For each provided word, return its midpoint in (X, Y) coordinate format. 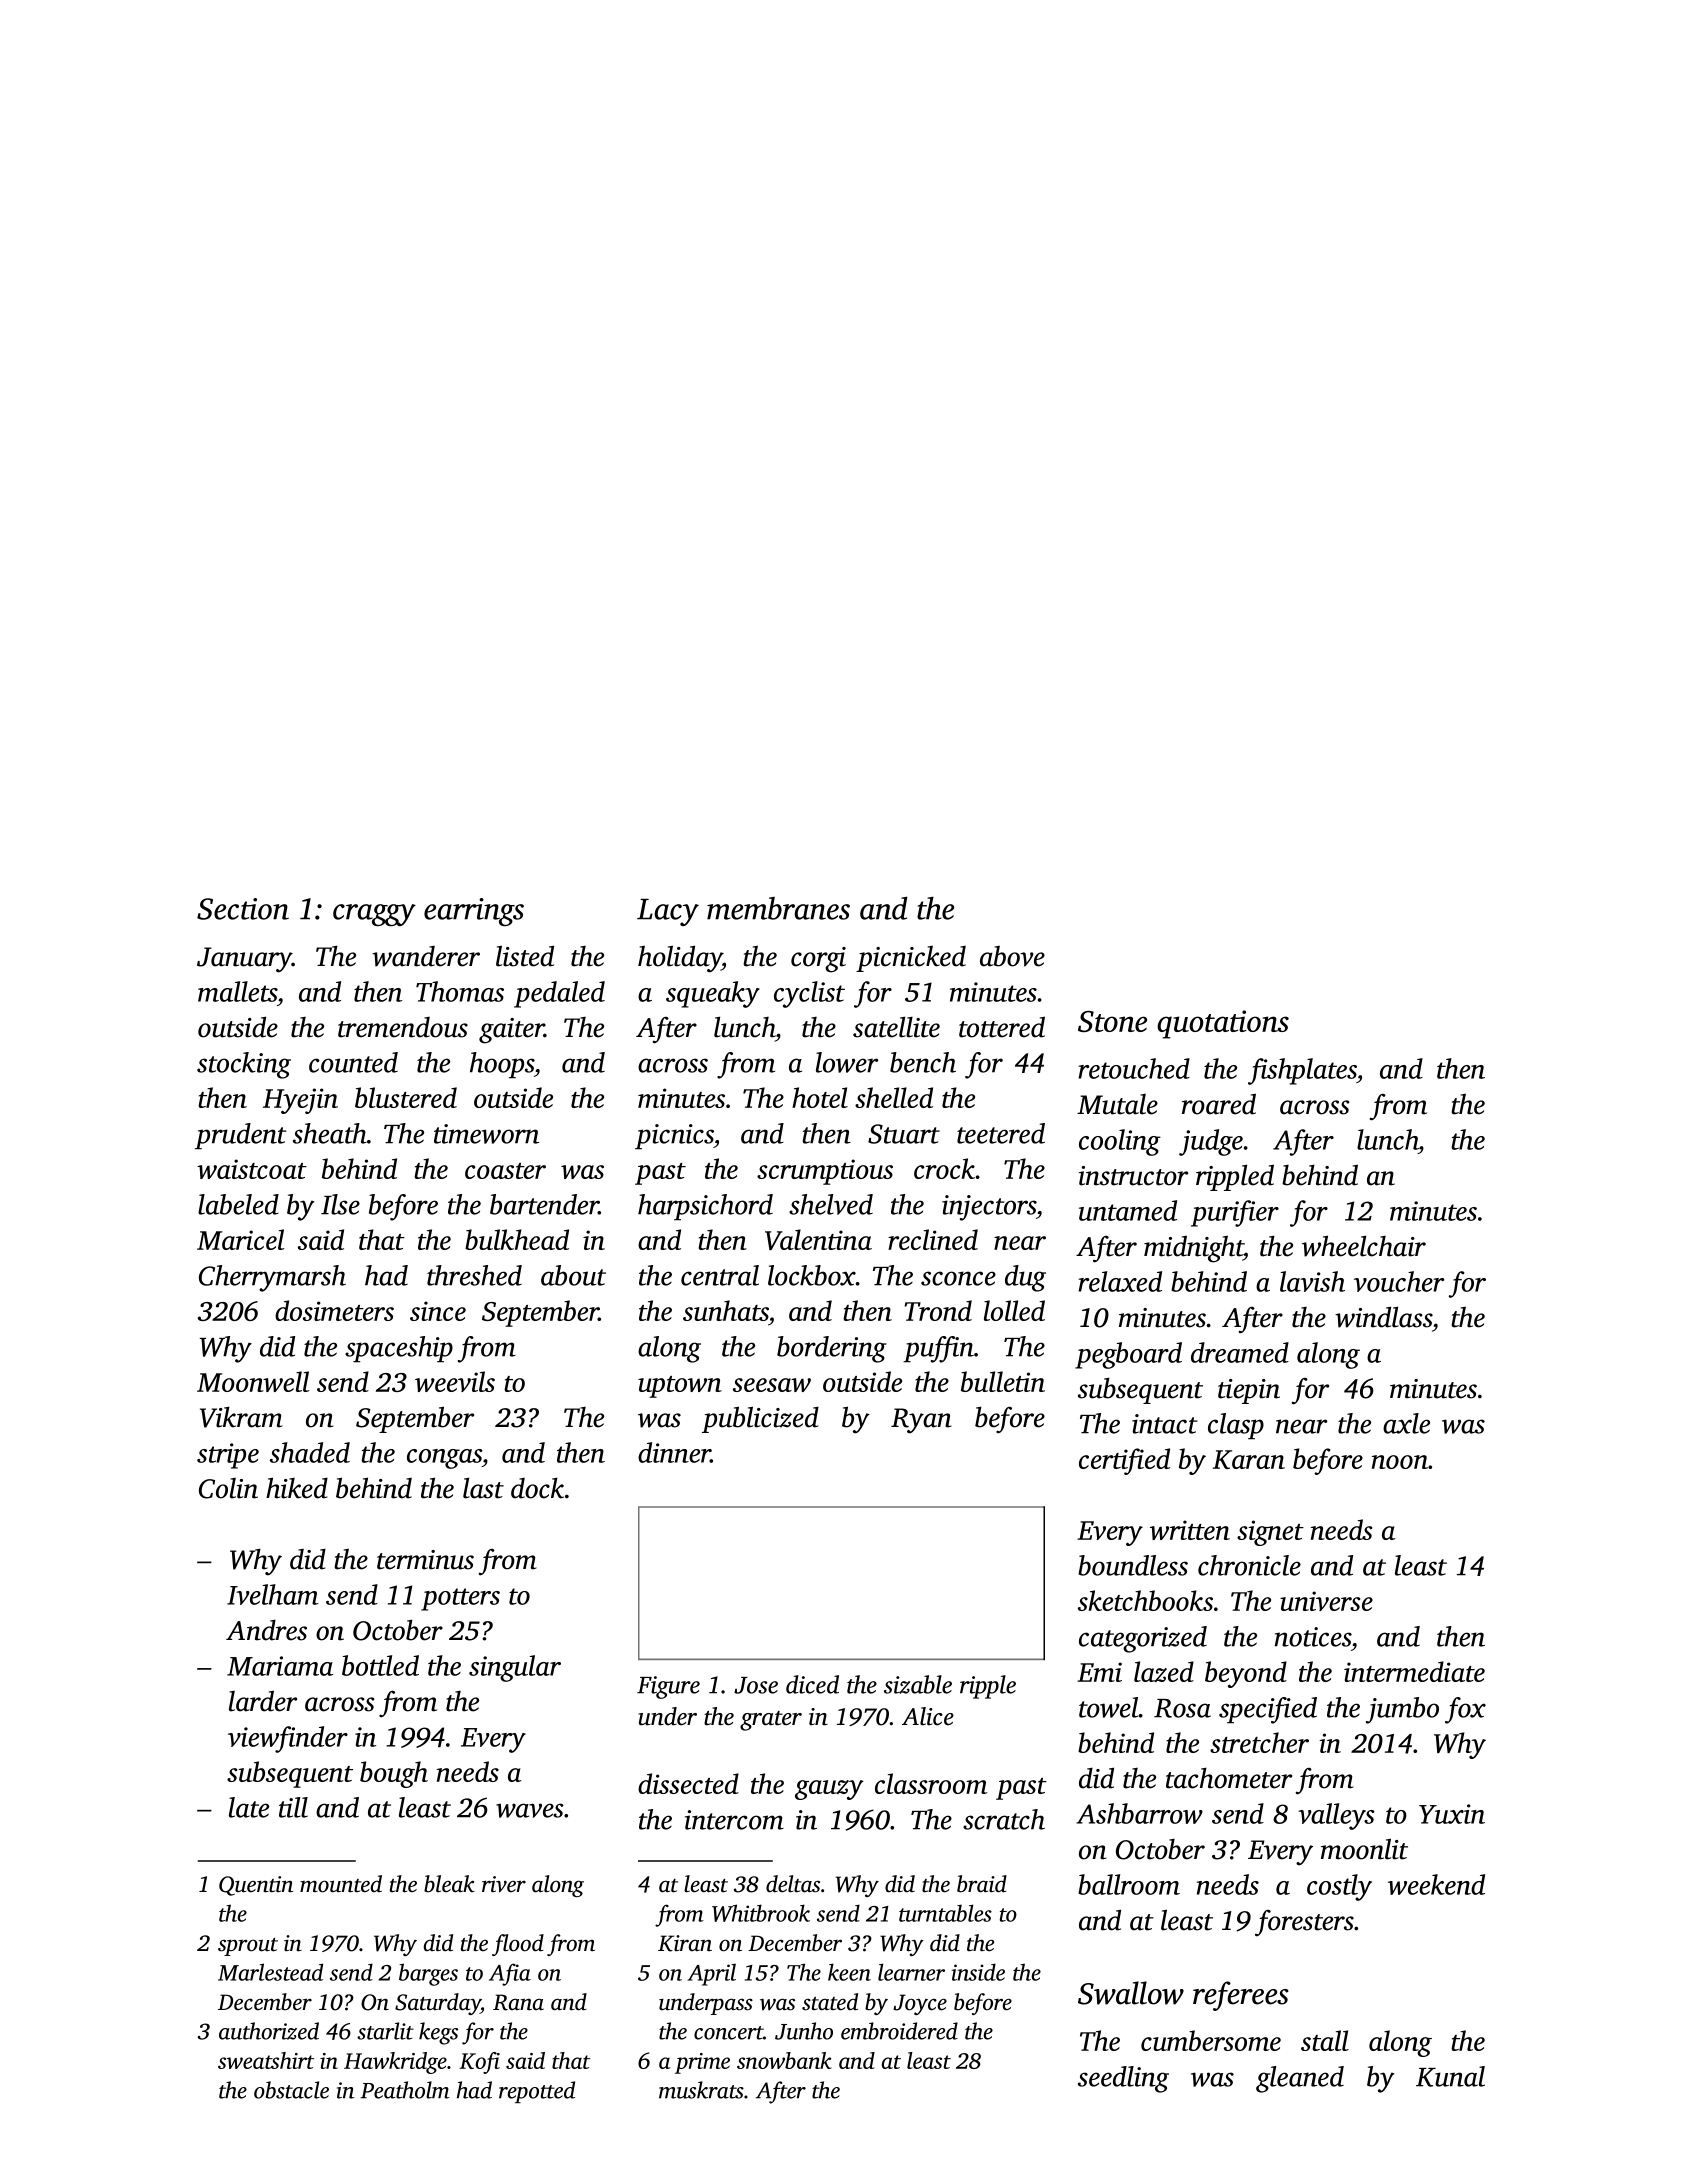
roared (1219, 1104)
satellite (896, 1027)
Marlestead (270, 1972)
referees (1241, 1996)
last (483, 1488)
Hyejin (300, 1101)
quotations (1223, 1024)
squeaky (713, 994)
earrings (474, 912)
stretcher (1259, 1742)
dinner (674, 1452)
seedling (1123, 2079)
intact (1165, 1424)
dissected (688, 1783)
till (293, 1807)
